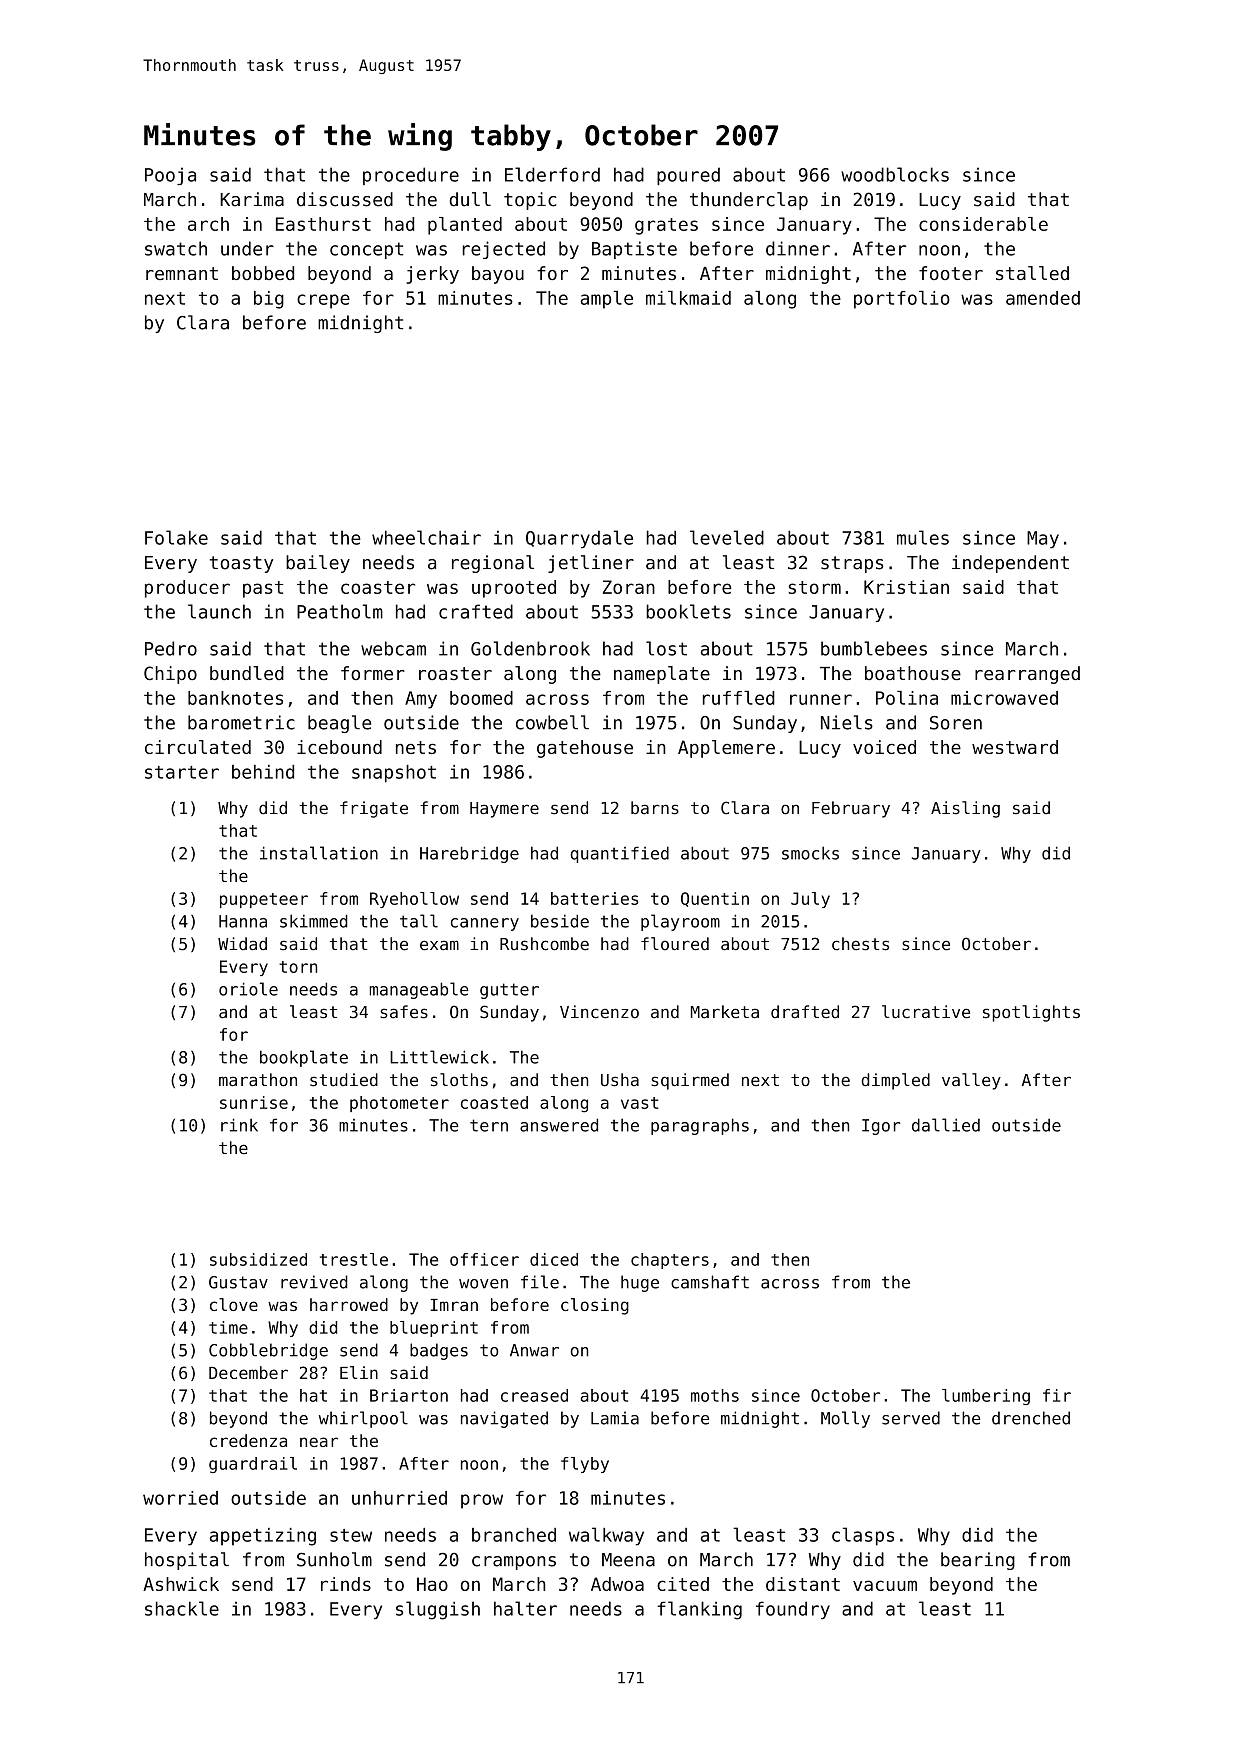  What do you see at coordinates (895, 174) in the image?
I see `woodblocks` at bounding box center [895, 174].
